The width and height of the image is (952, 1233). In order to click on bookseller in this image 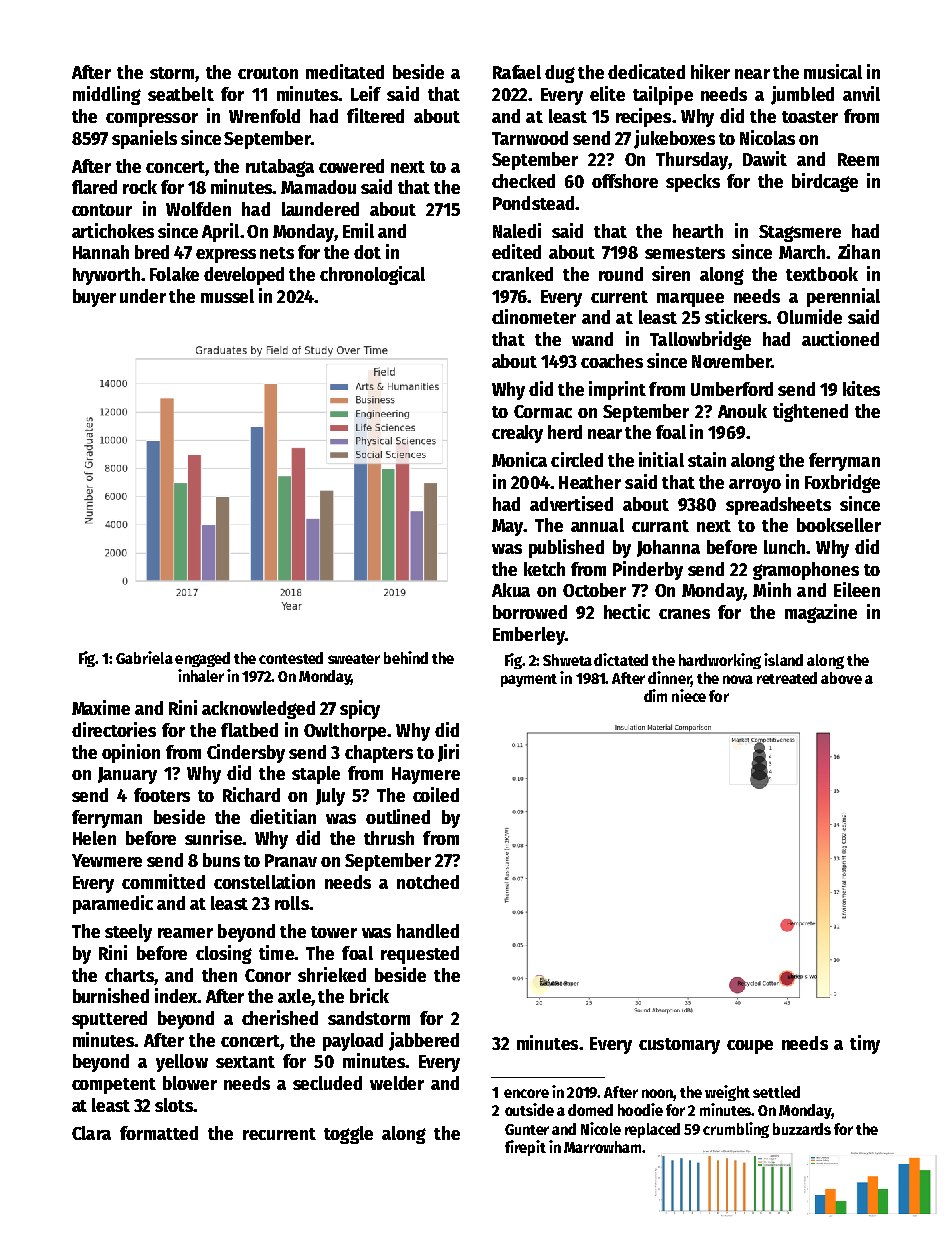, I will do `click(839, 525)`.
